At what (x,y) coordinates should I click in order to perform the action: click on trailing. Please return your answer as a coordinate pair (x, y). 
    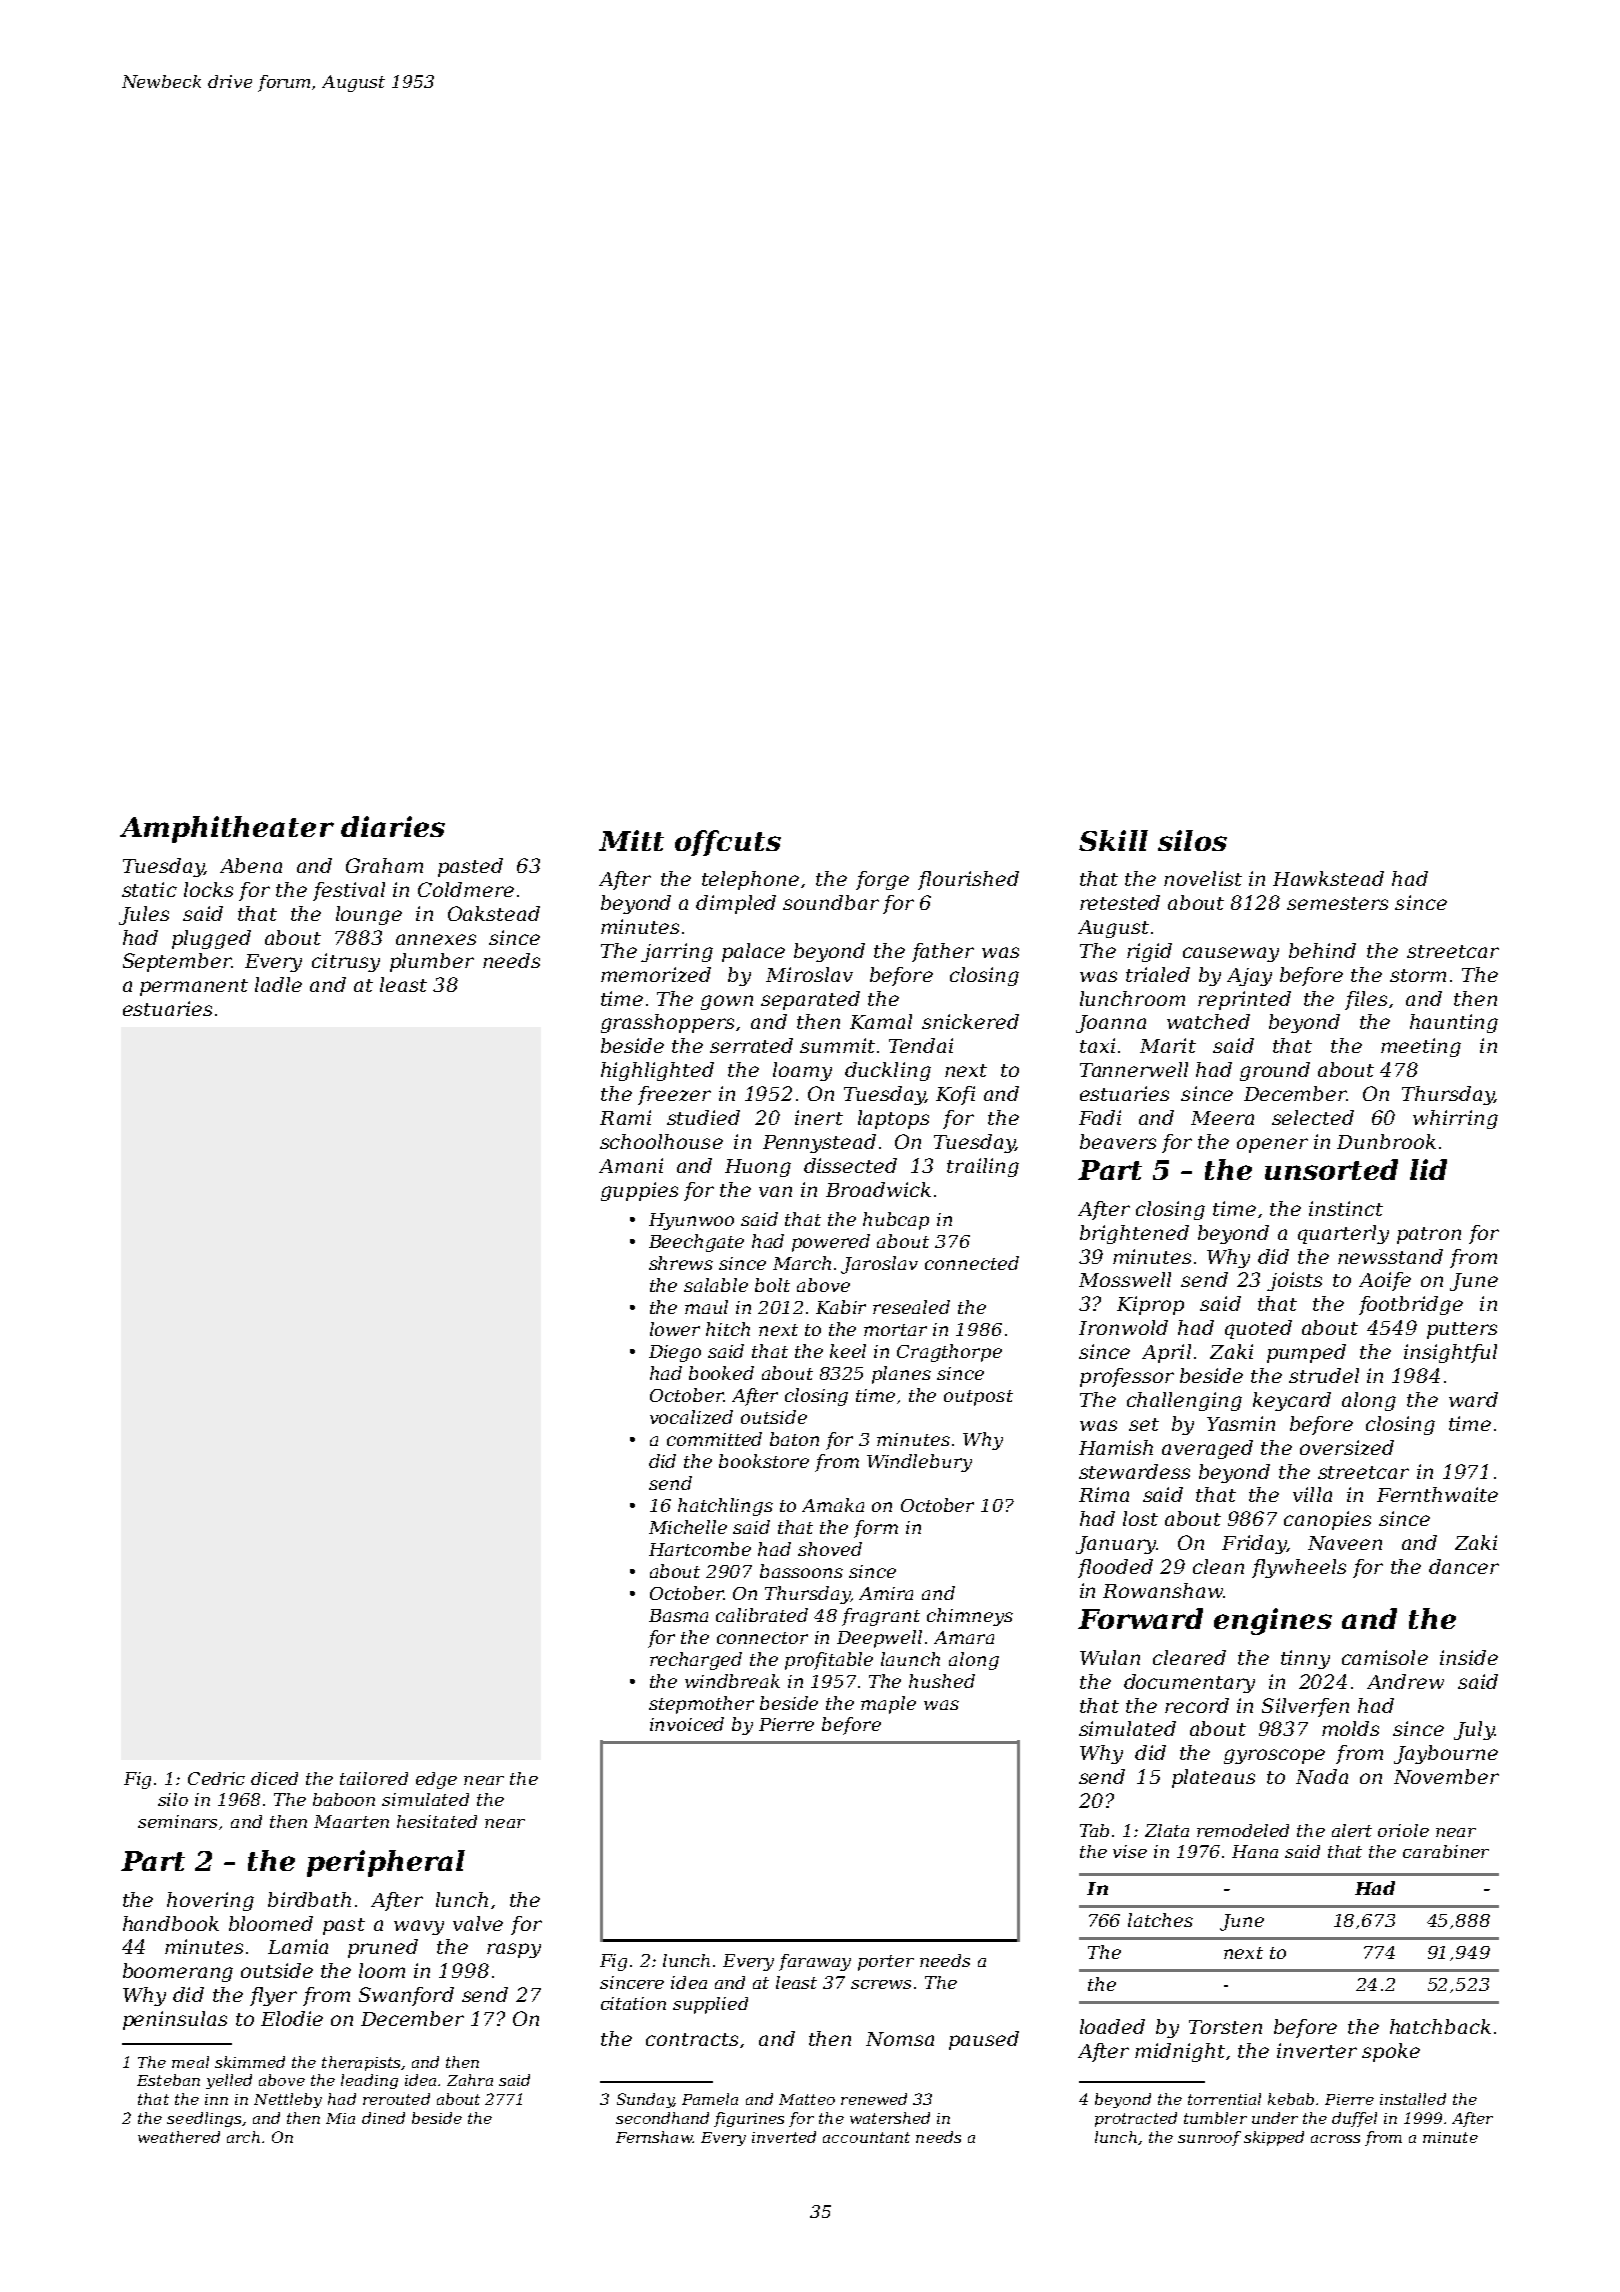
    Looking at the image, I should click on (983, 1167).
